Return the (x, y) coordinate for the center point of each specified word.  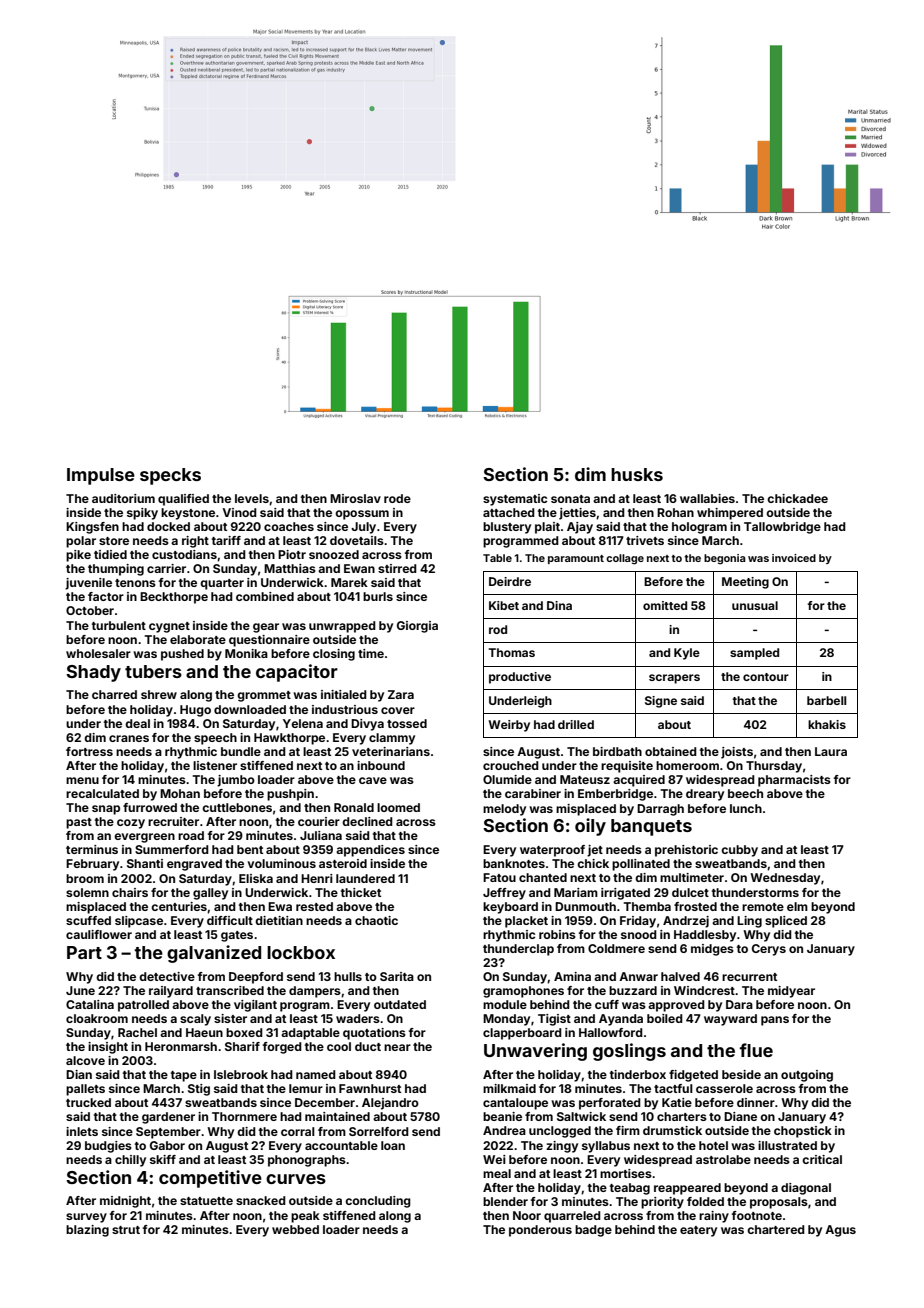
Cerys (769, 950)
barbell (827, 700)
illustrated (787, 1145)
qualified (183, 500)
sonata (570, 499)
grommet (264, 696)
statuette (206, 1201)
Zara (401, 694)
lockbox (301, 952)
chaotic (376, 920)
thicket (361, 892)
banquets (651, 827)
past (79, 823)
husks (637, 474)
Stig (199, 1090)
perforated (610, 1104)
